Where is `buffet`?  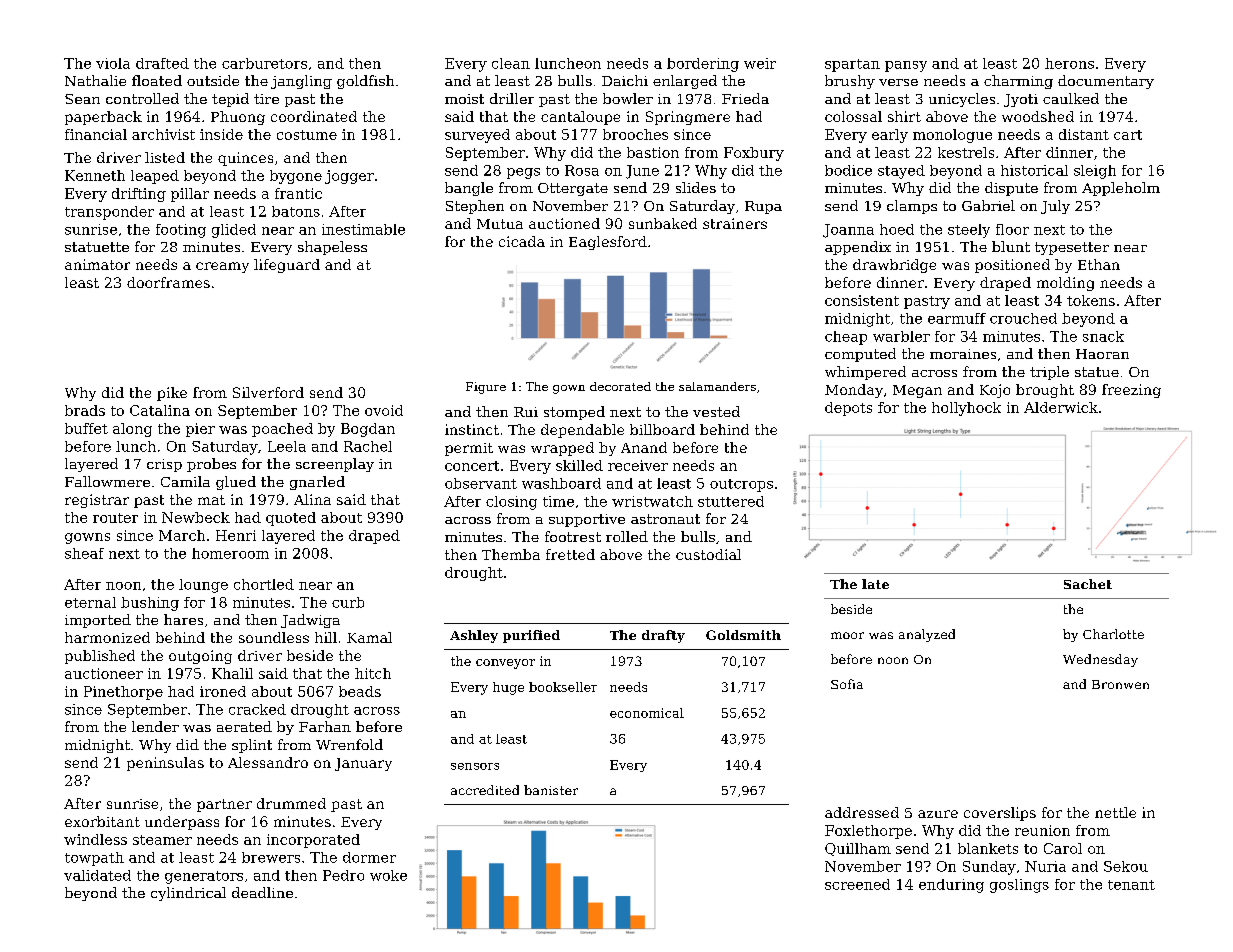 buffet is located at coordinates (86, 428).
